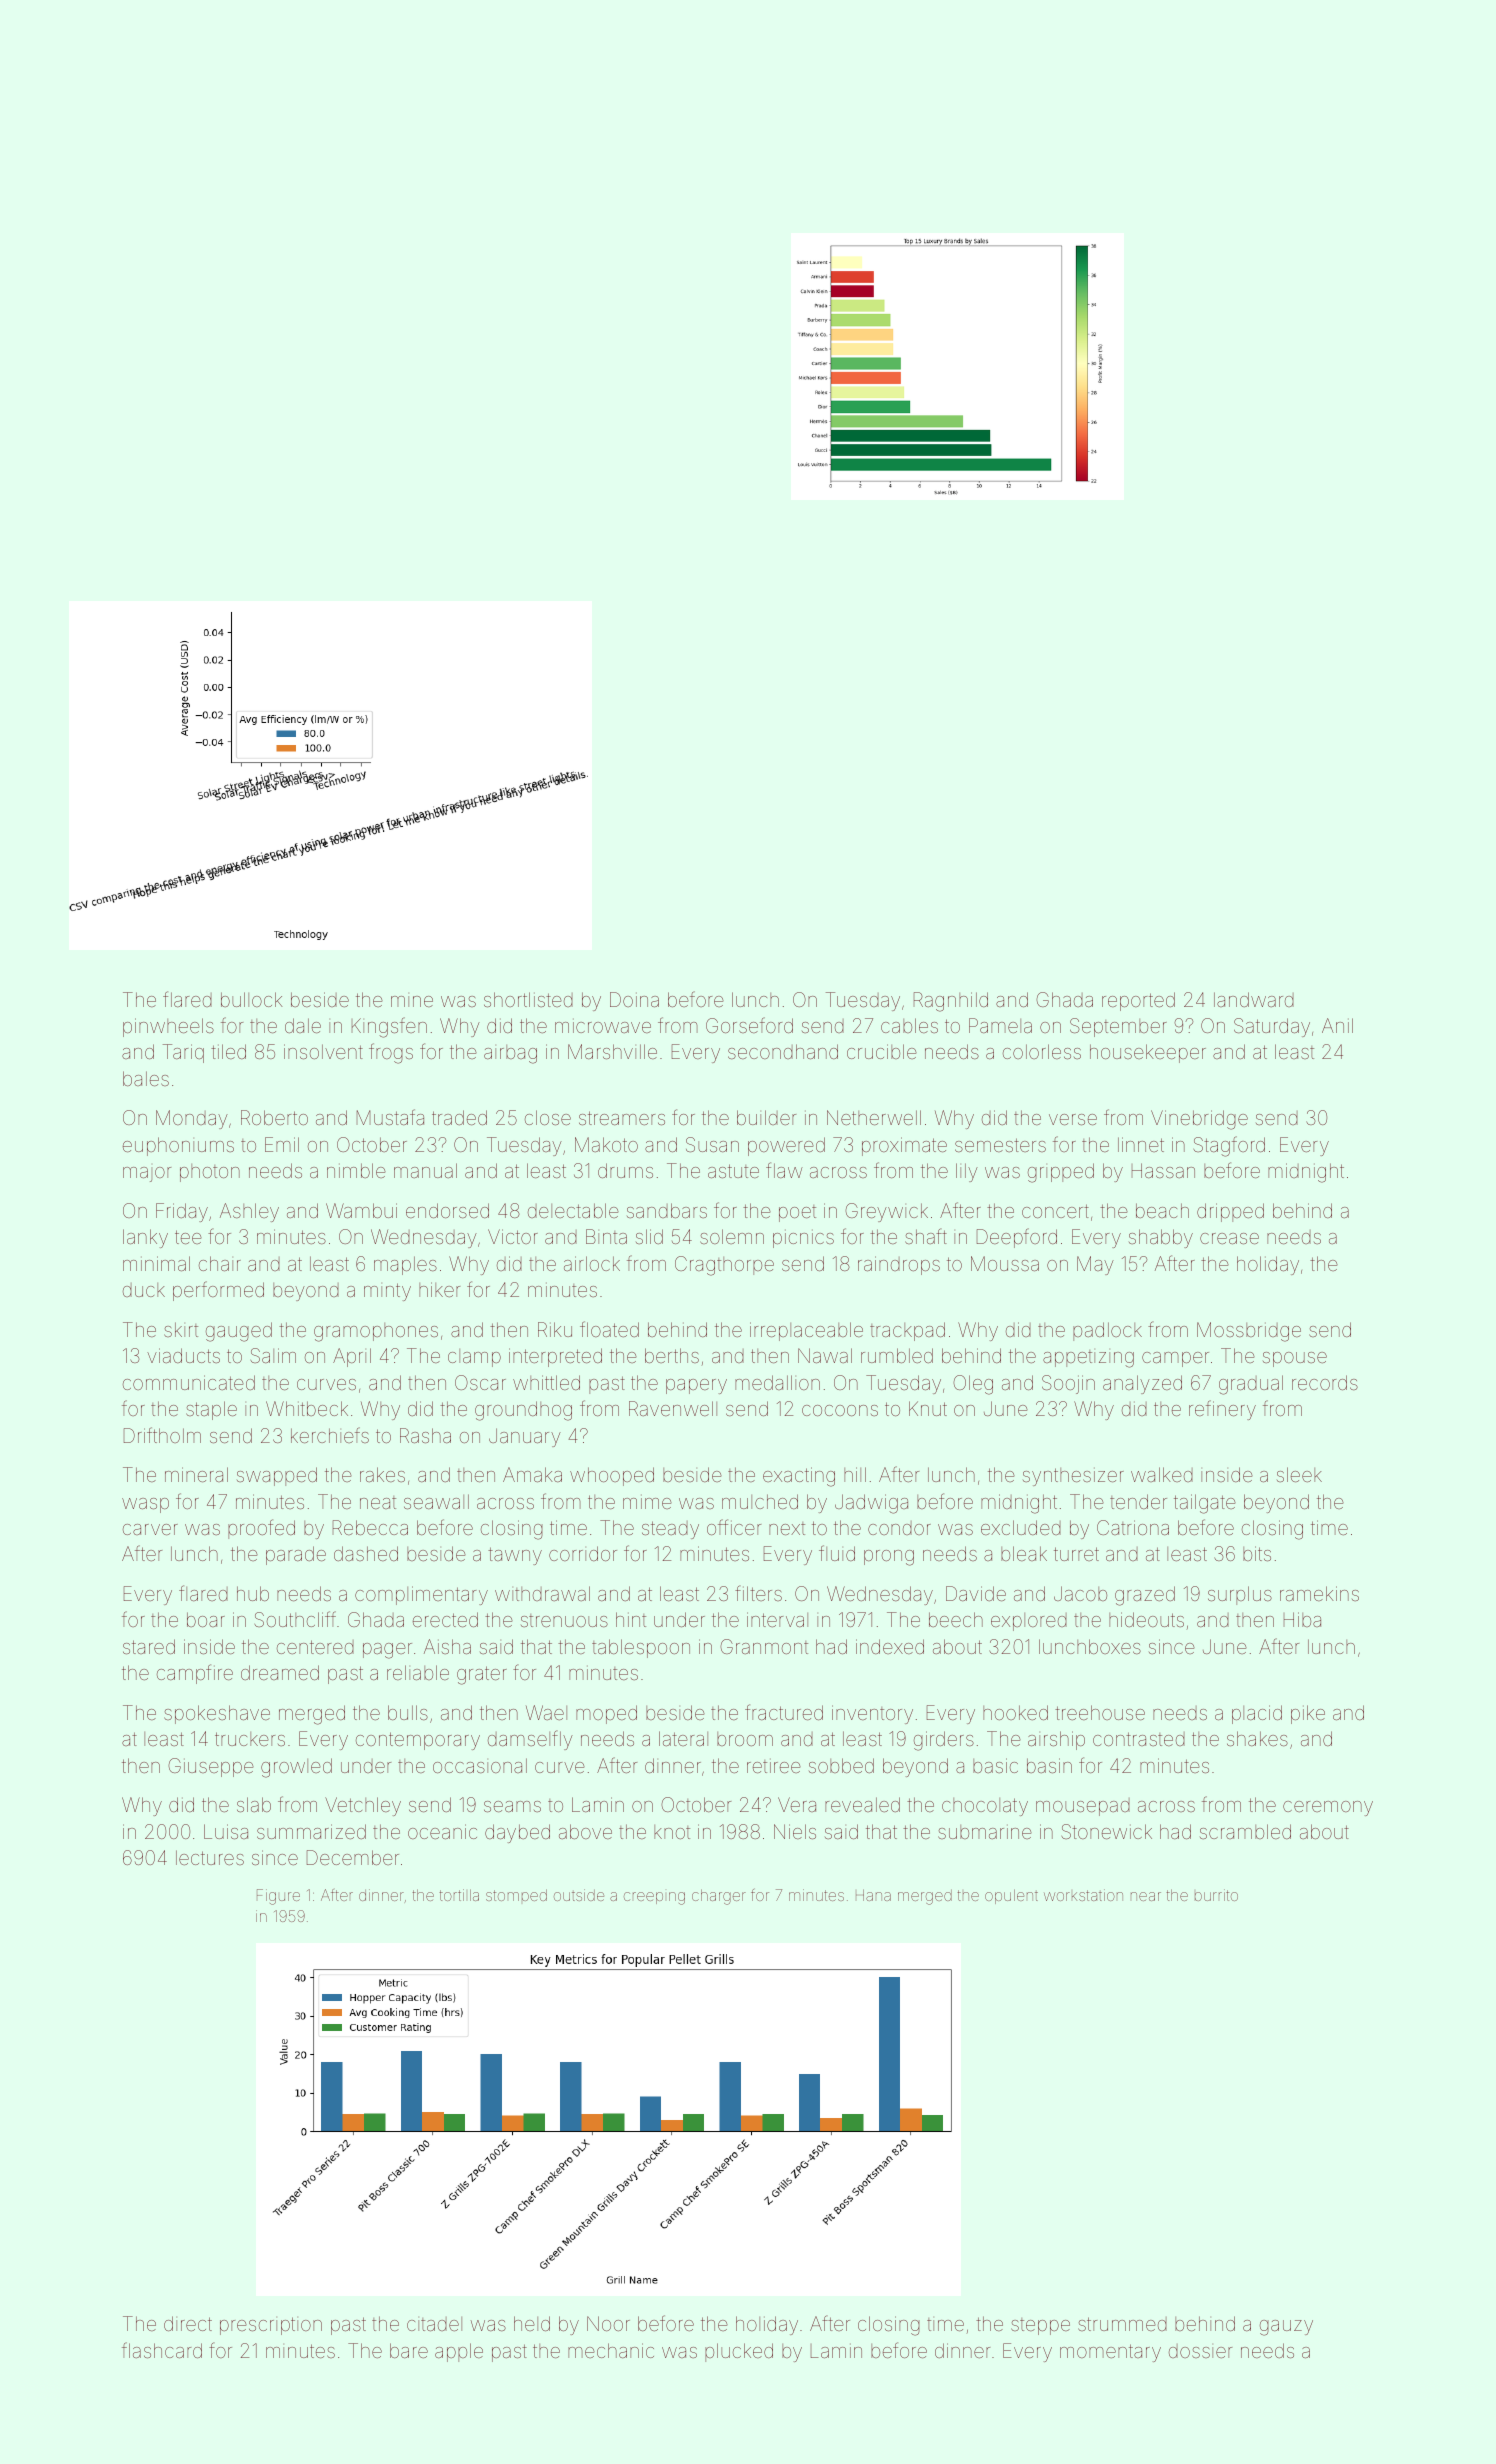  Describe the element at coordinates (418, 1741) in the screenshot. I see `contemporary` at that location.
